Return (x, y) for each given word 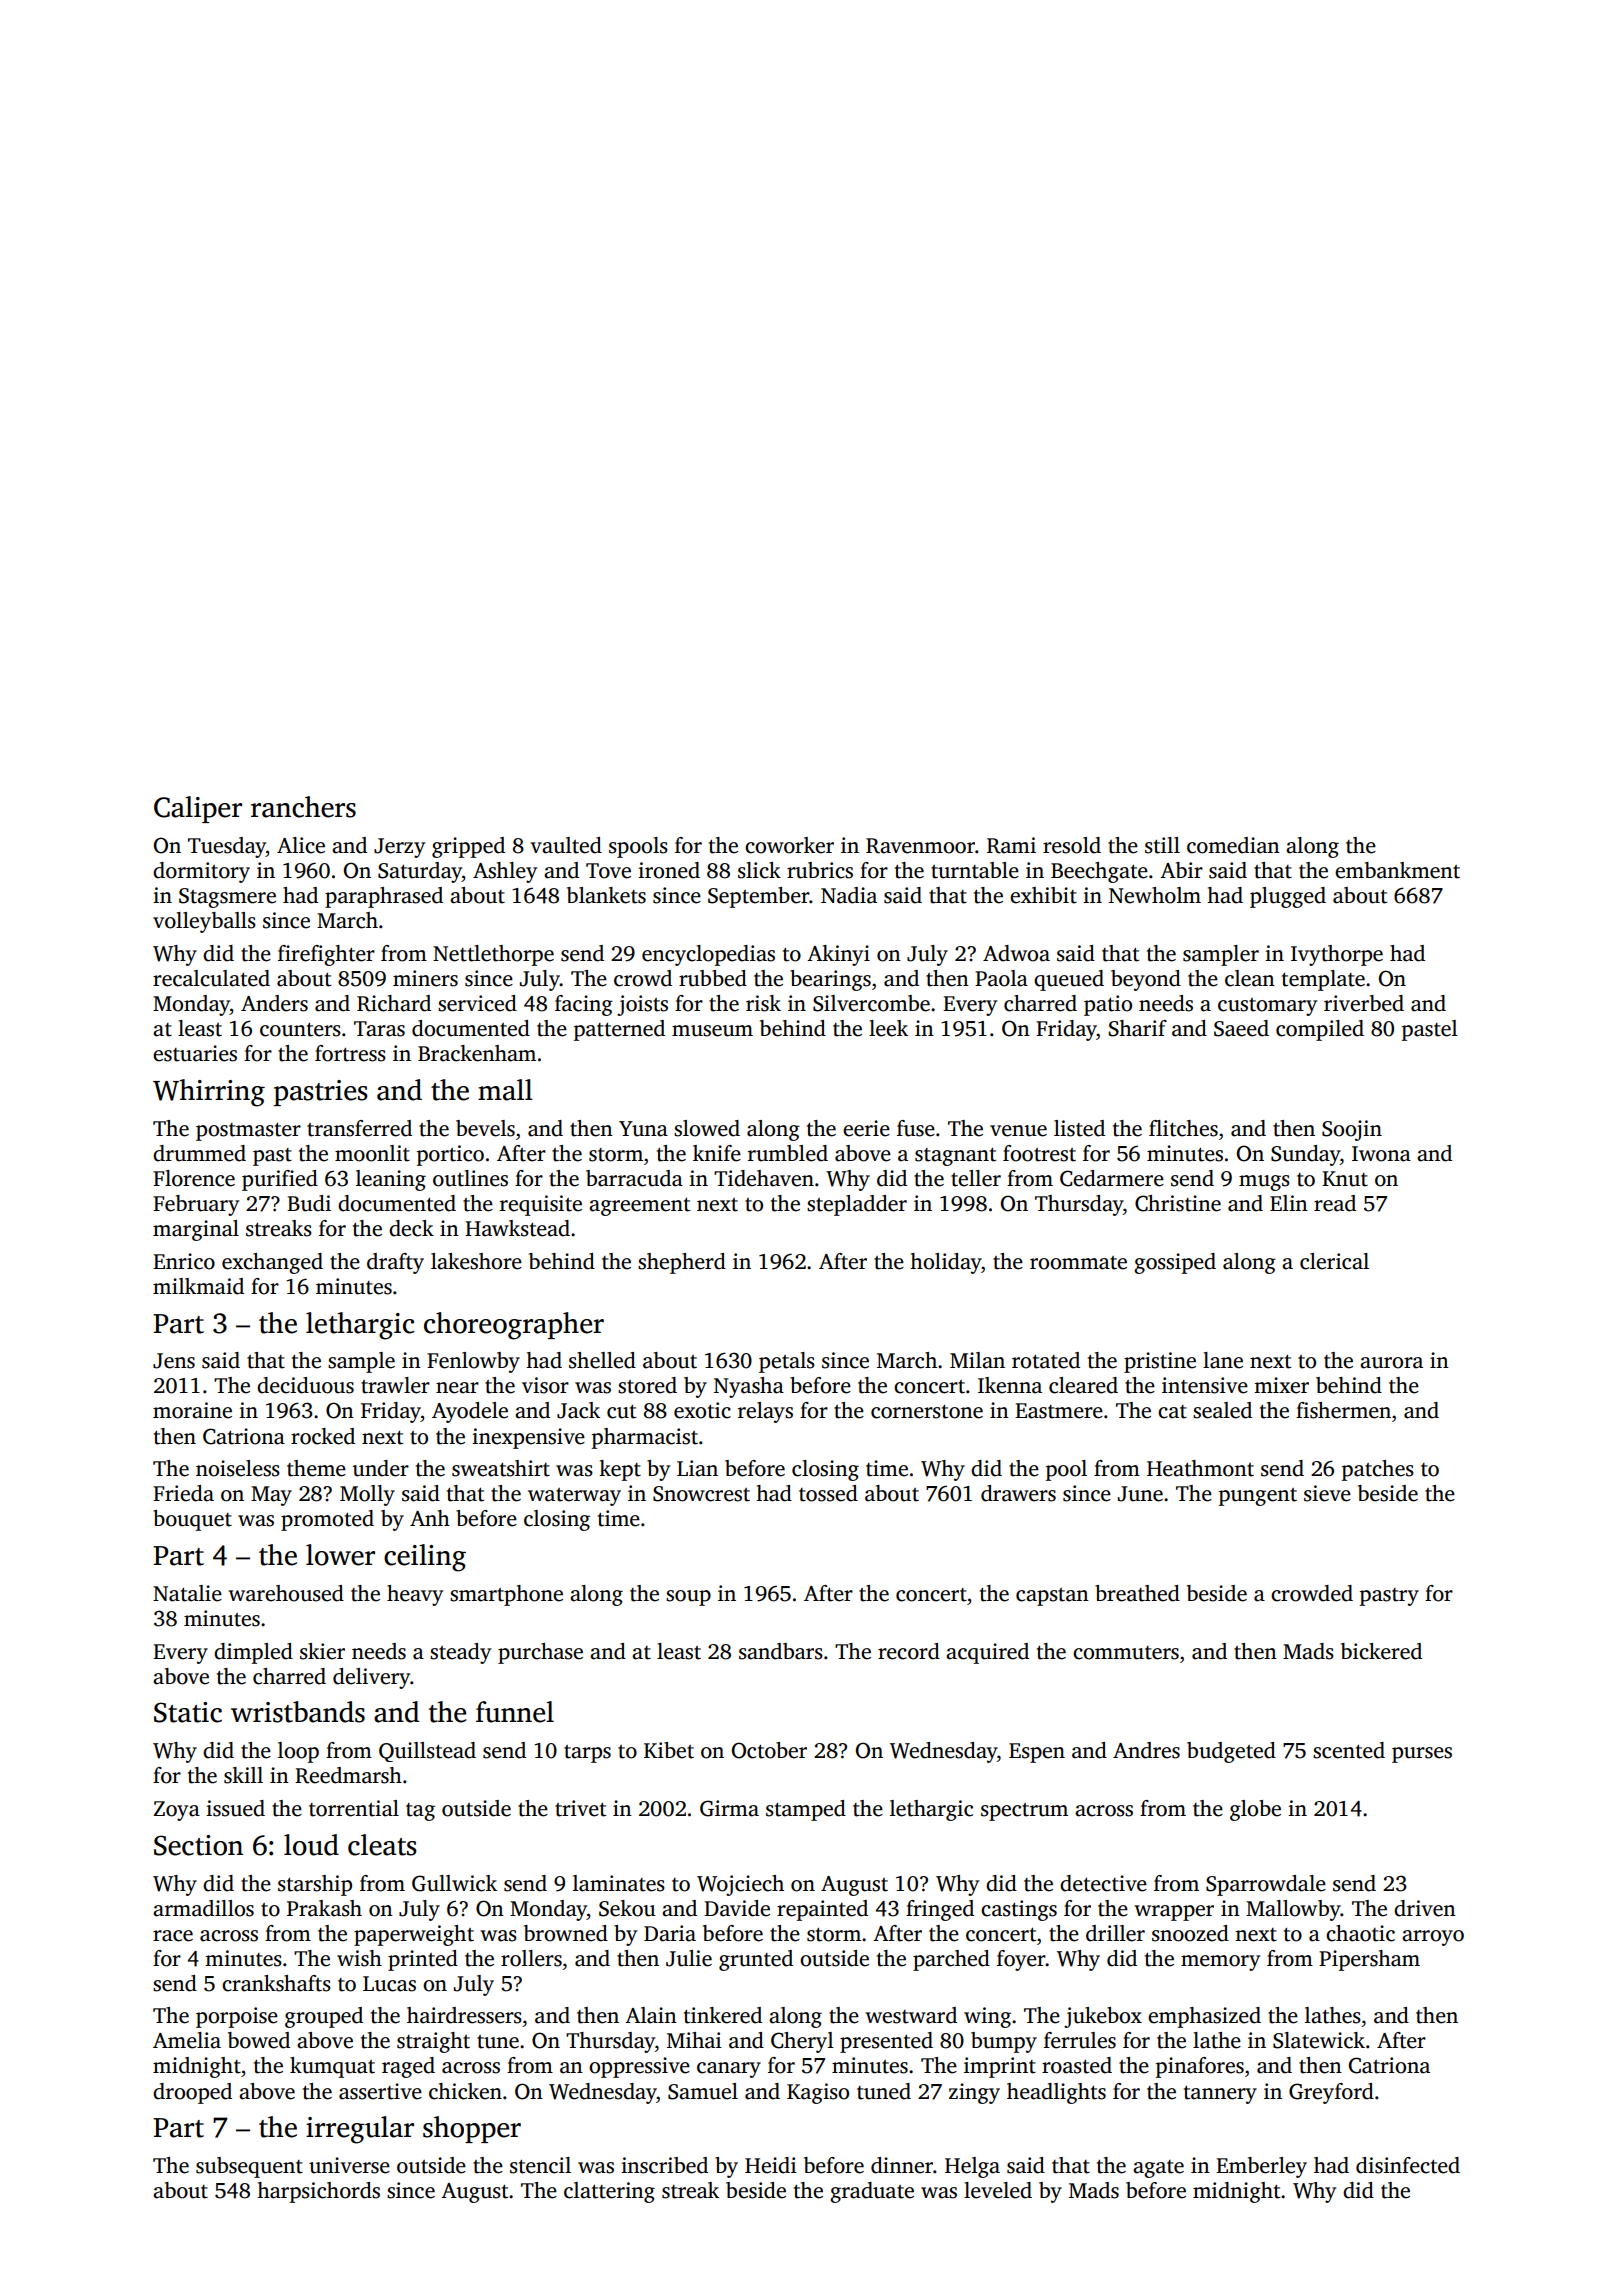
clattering (609, 2192)
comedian (1233, 845)
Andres (1146, 1750)
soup (688, 1598)
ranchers (303, 807)
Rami (1011, 845)
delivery (371, 1678)
